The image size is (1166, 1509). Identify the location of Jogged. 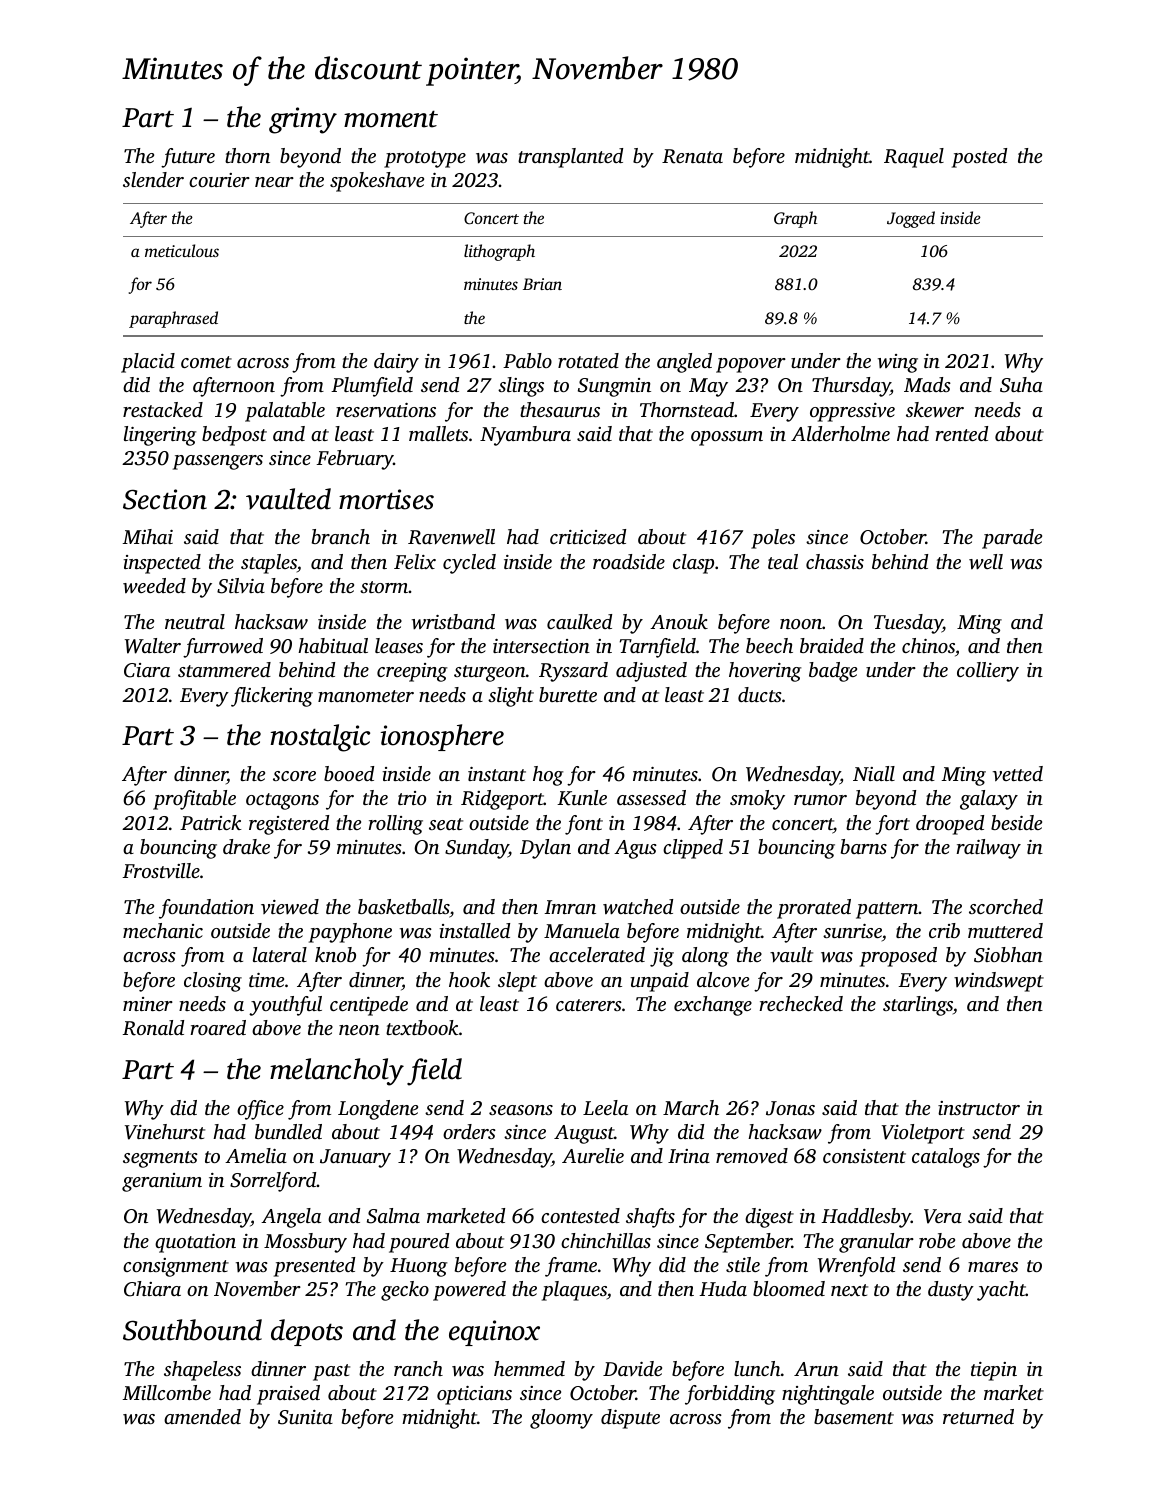
(911, 219).
